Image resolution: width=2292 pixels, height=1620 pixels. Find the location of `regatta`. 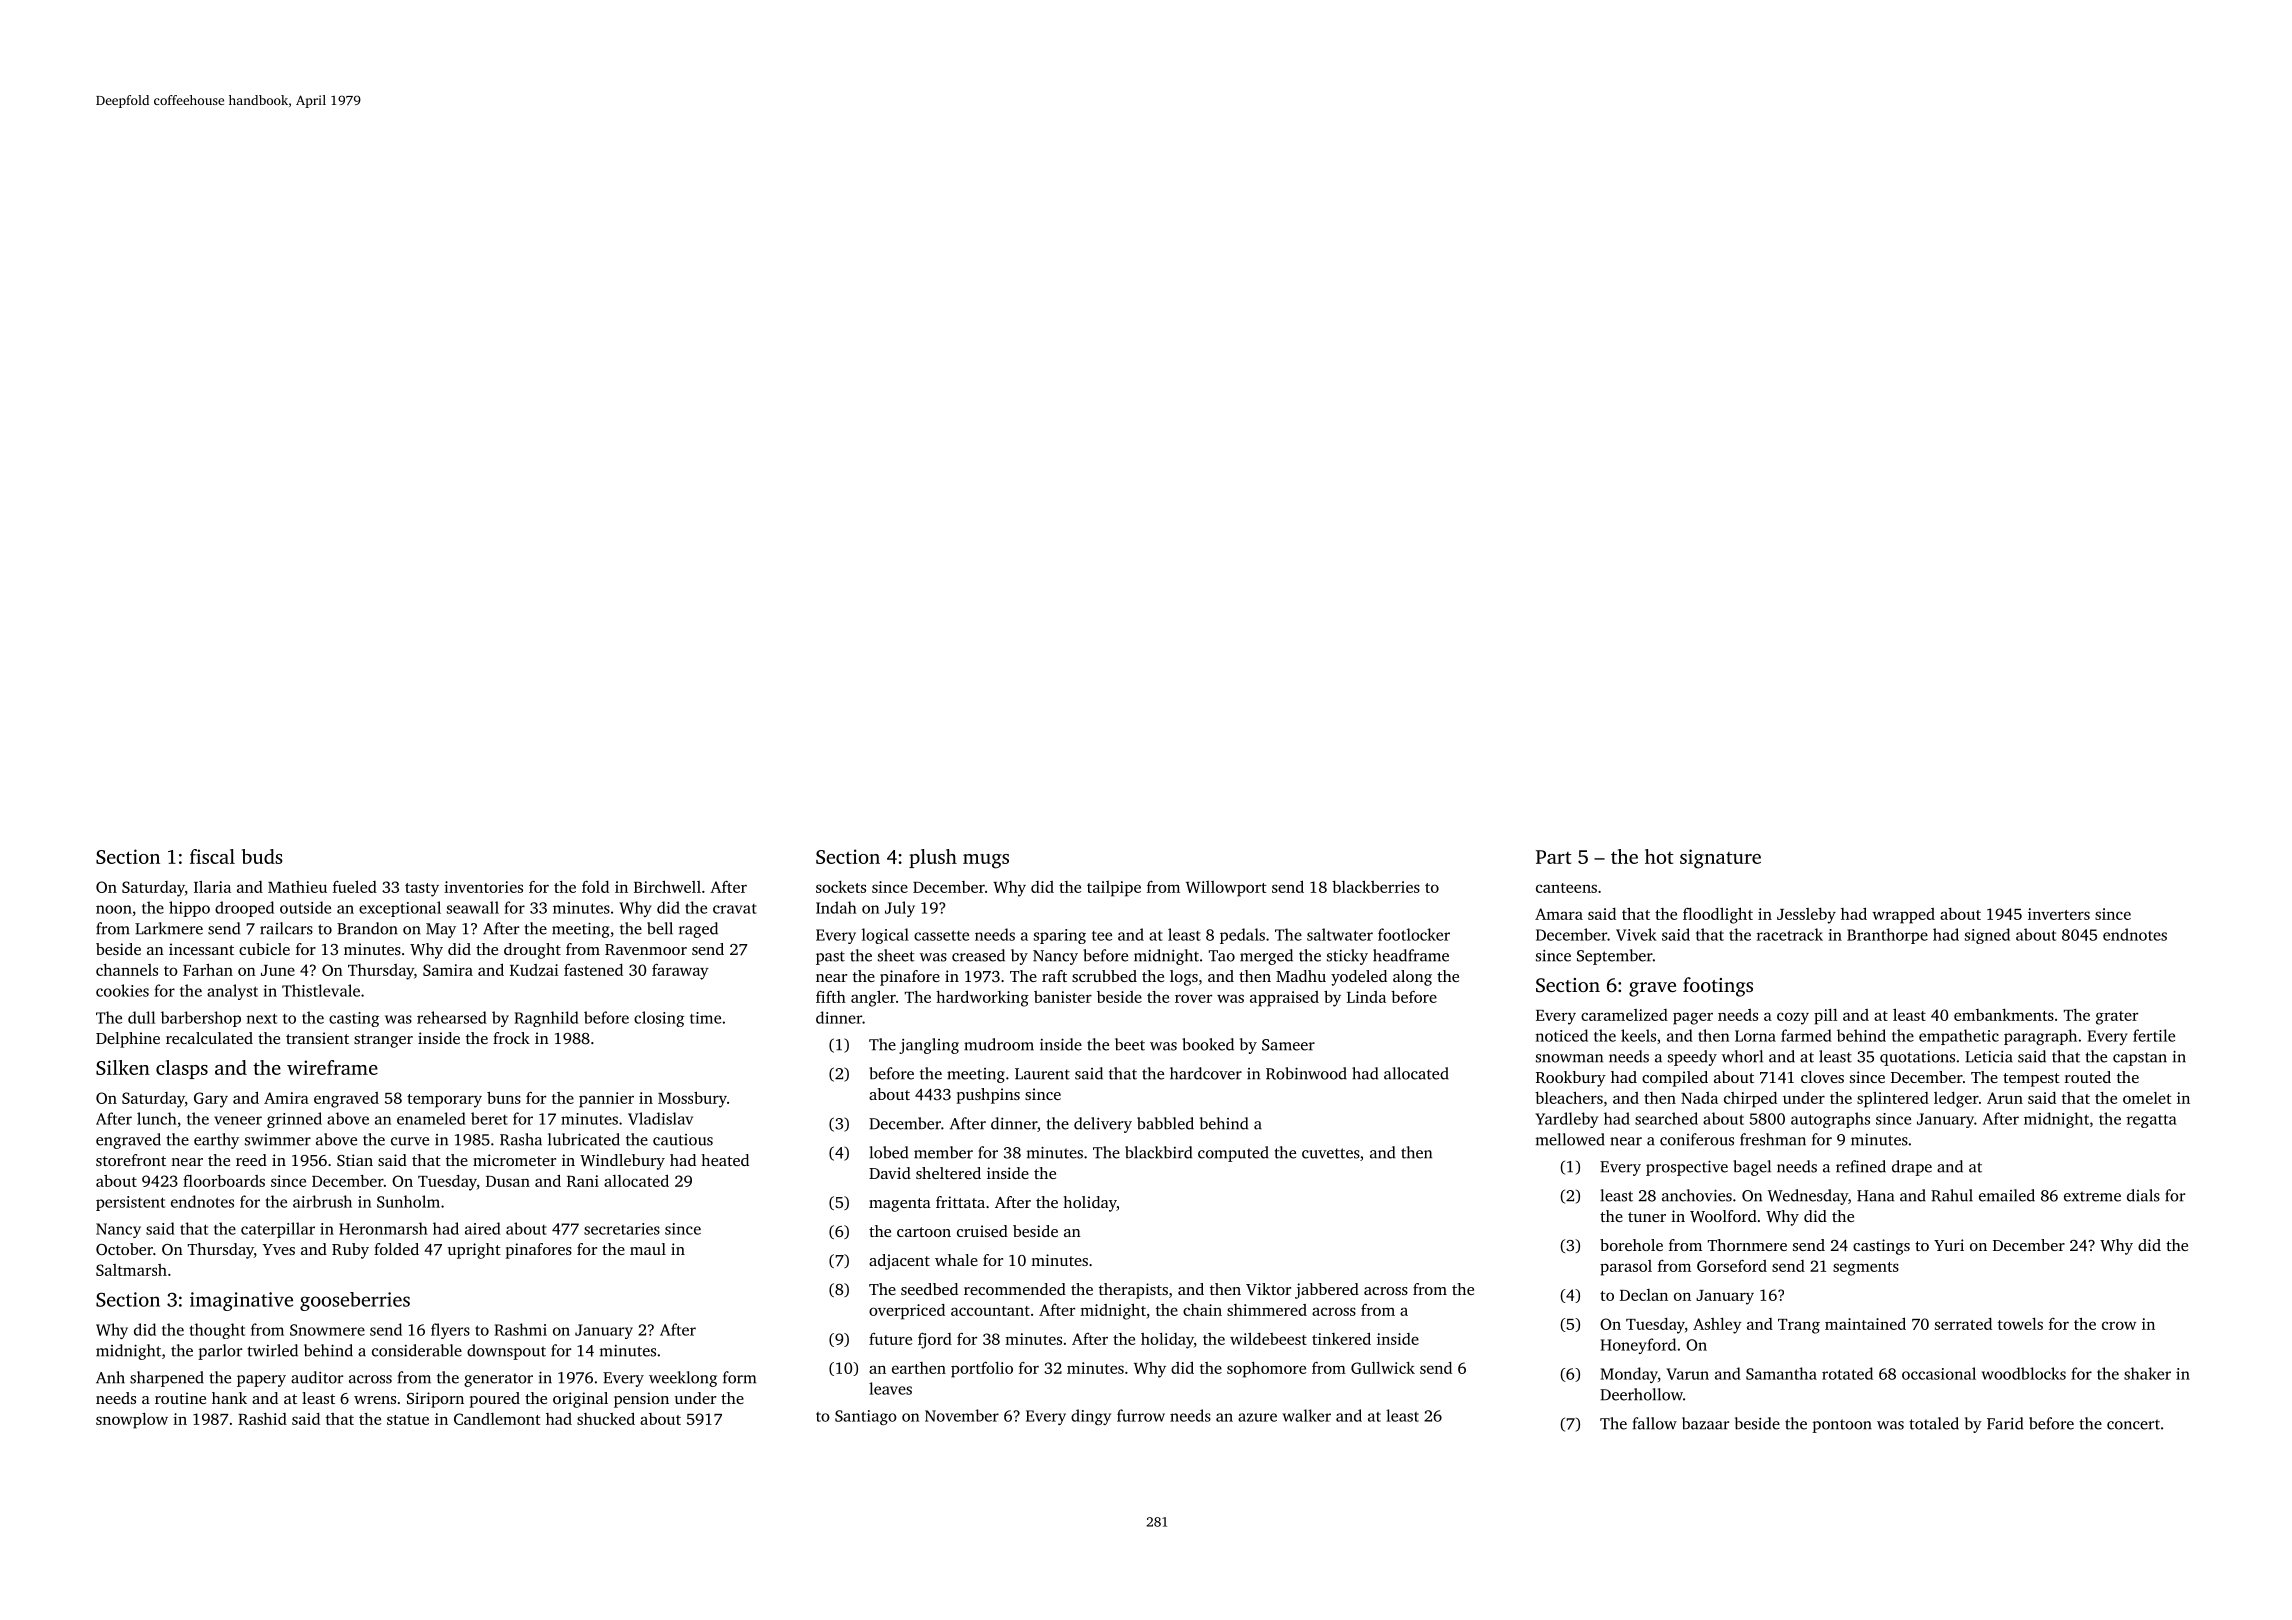

regatta is located at coordinates (2152, 1121).
